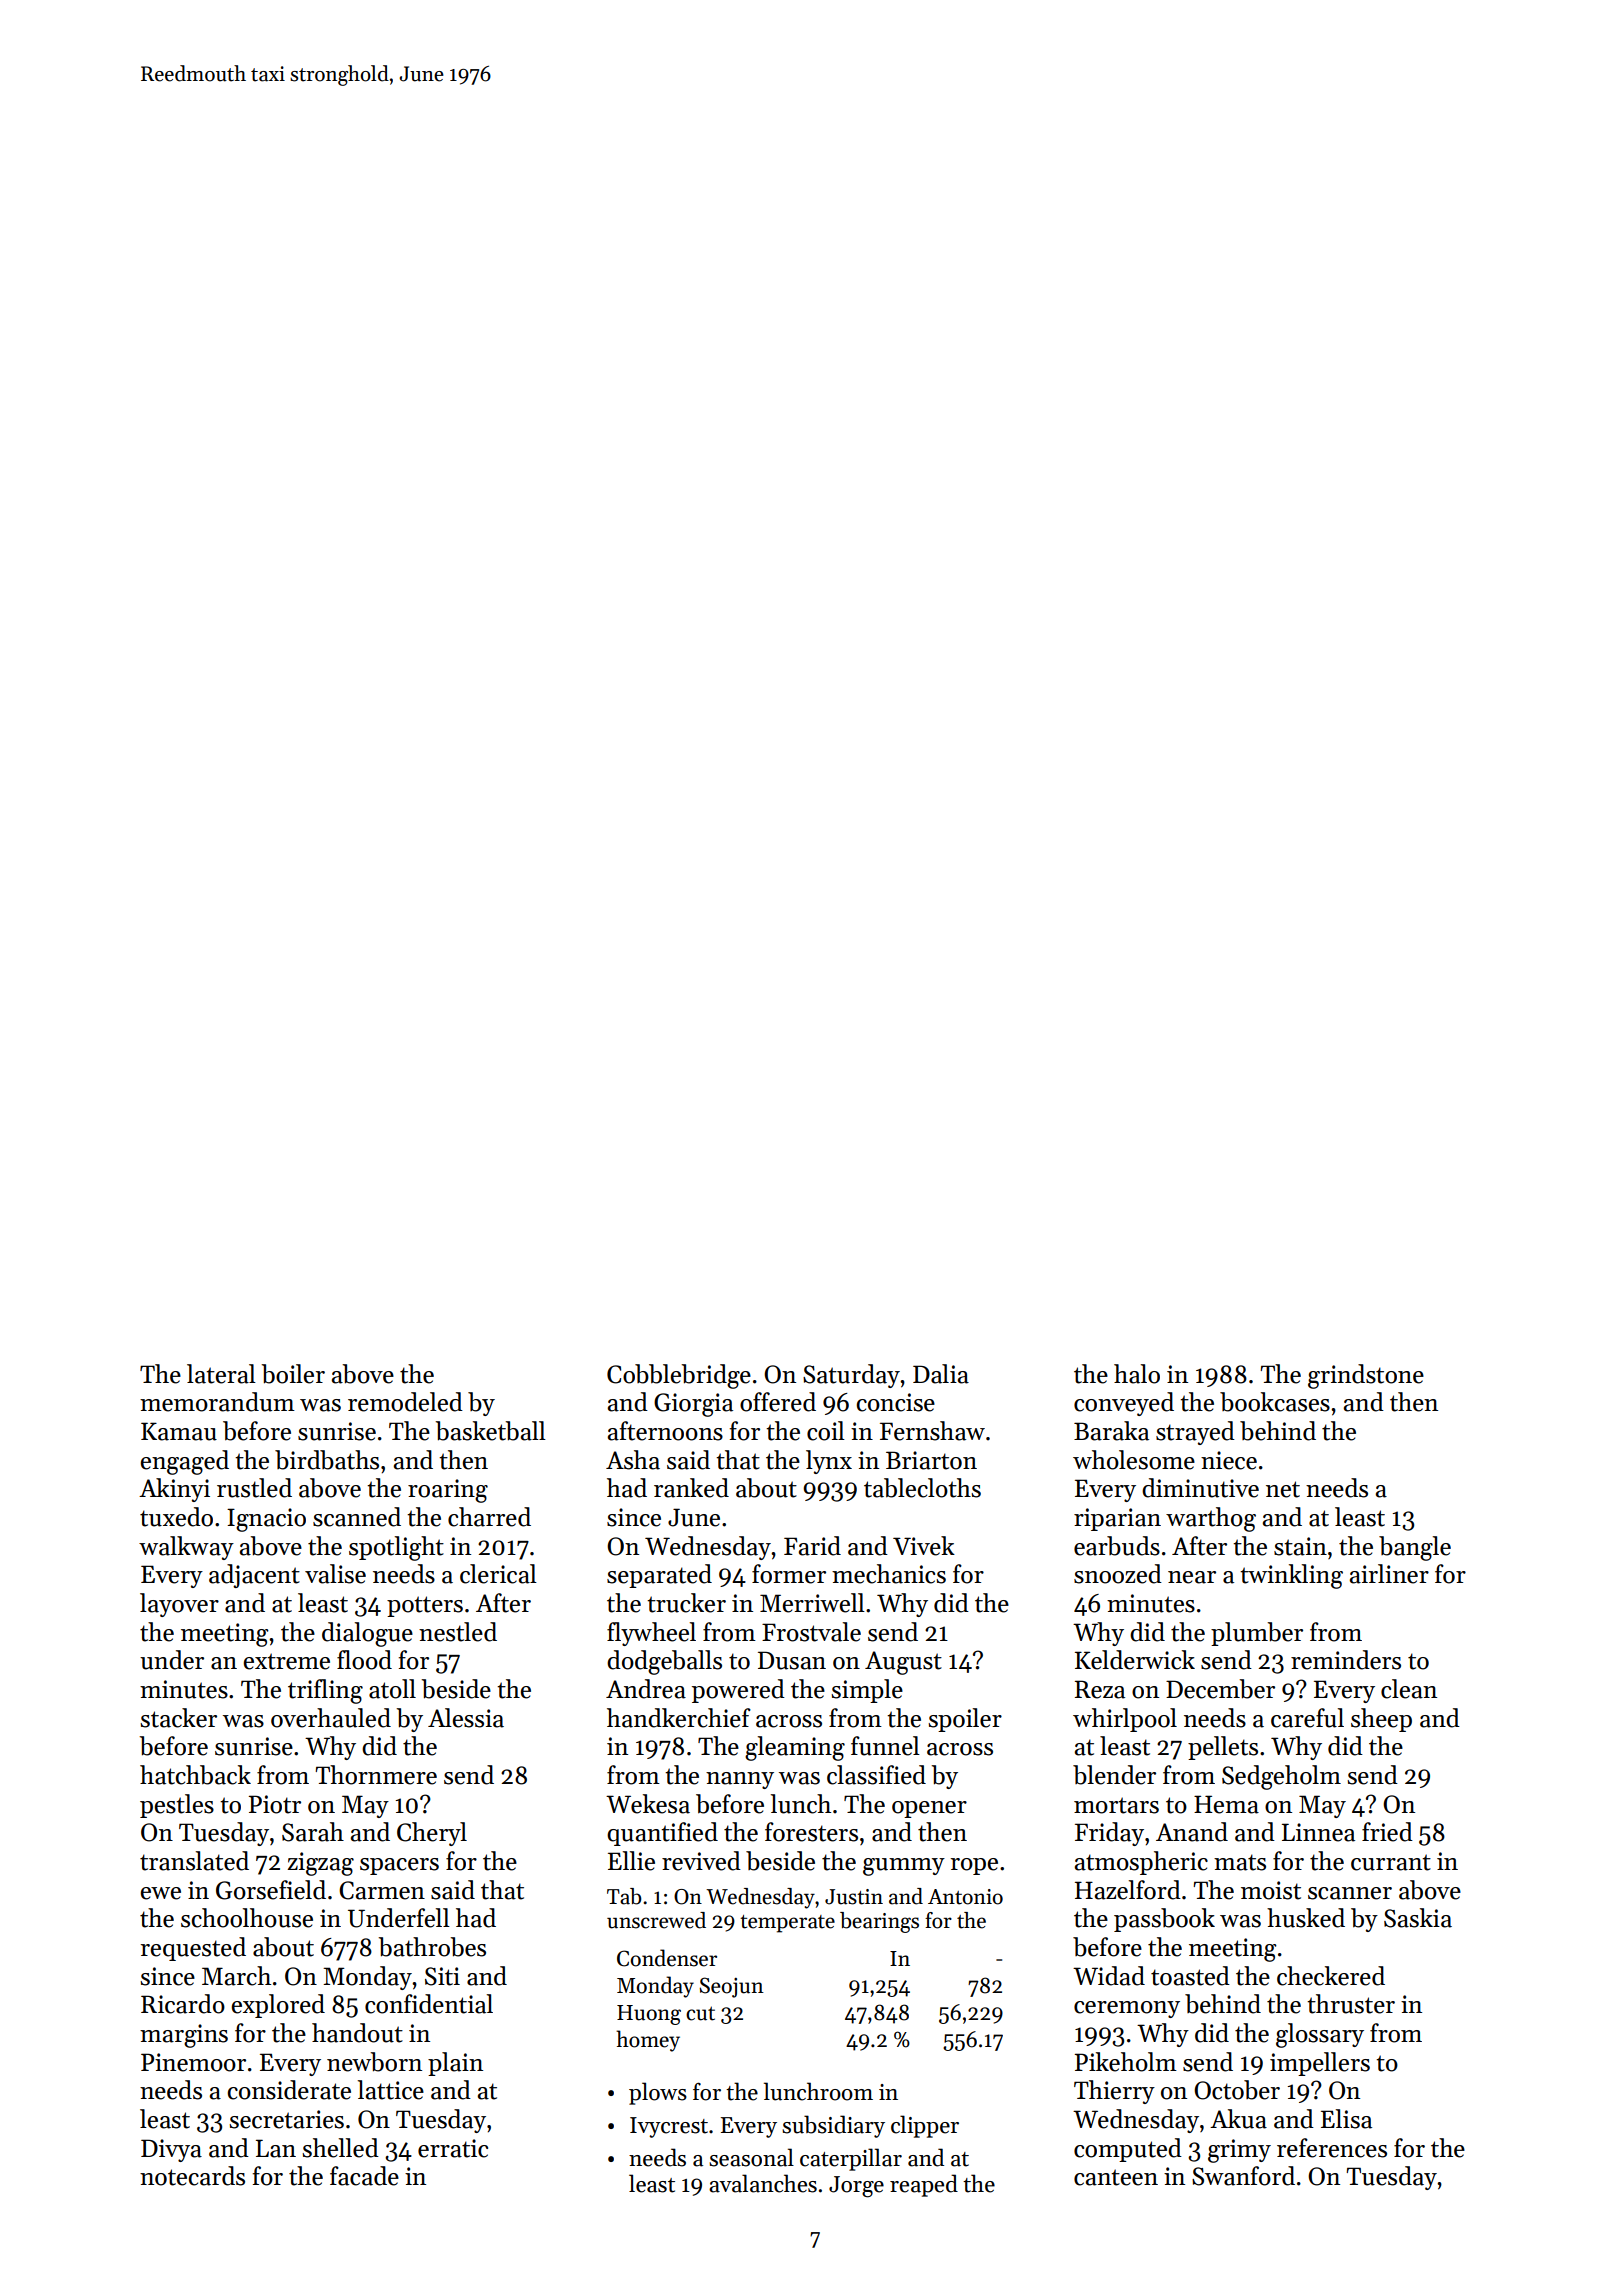  Describe the element at coordinates (1415, 1548) in the image. I see `bangle` at that location.
